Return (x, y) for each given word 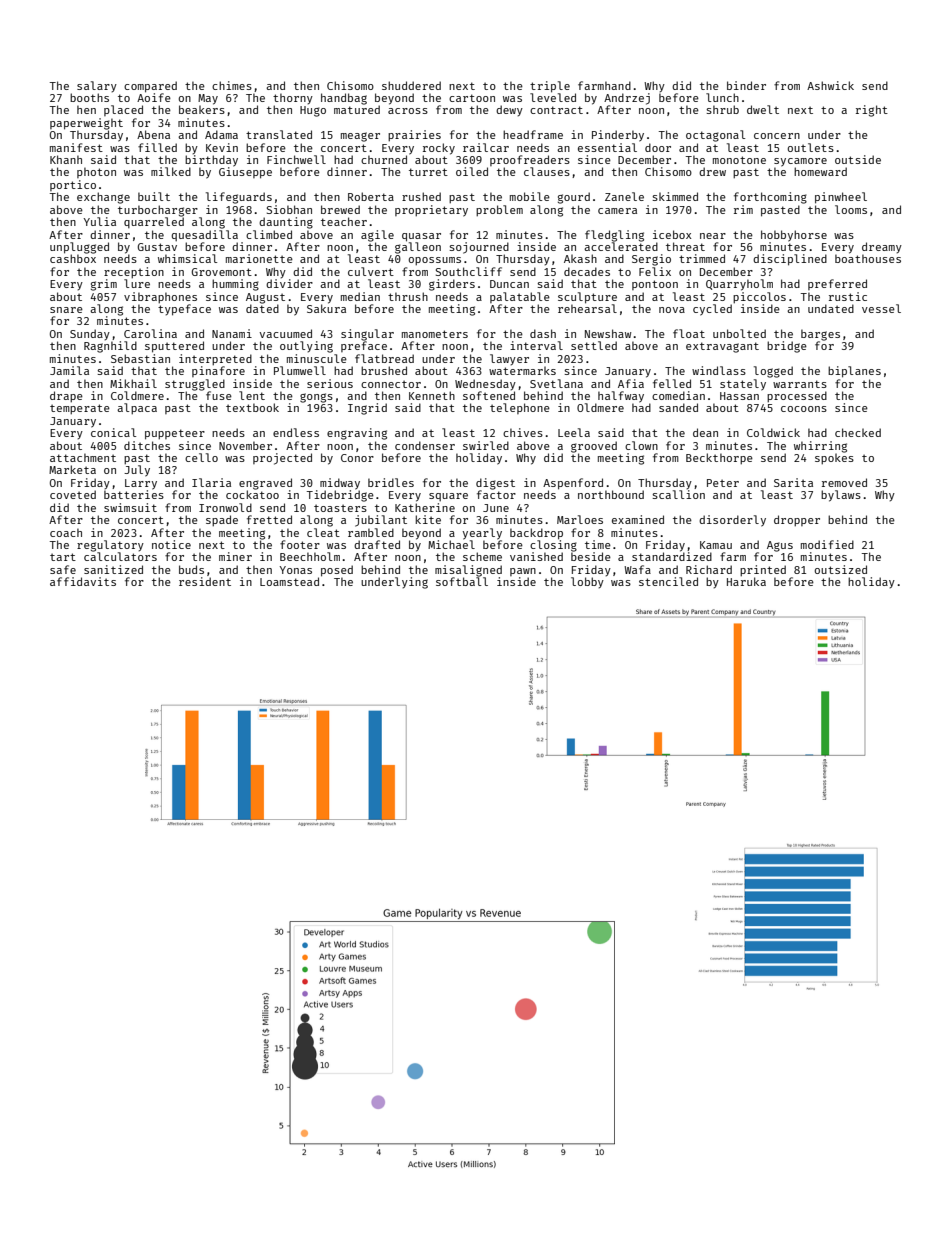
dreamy (882, 247)
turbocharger (158, 211)
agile (377, 236)
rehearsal (587, 308)
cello (201, 457)
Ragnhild (110, 347)
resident (205, 581)
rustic (848, 296)
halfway (621, 397)
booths (89, 97)
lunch (722, 97)
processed (797, 396)
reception (134, 272)
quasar (421, 237)
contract (556, 110)
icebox (672, 234)
